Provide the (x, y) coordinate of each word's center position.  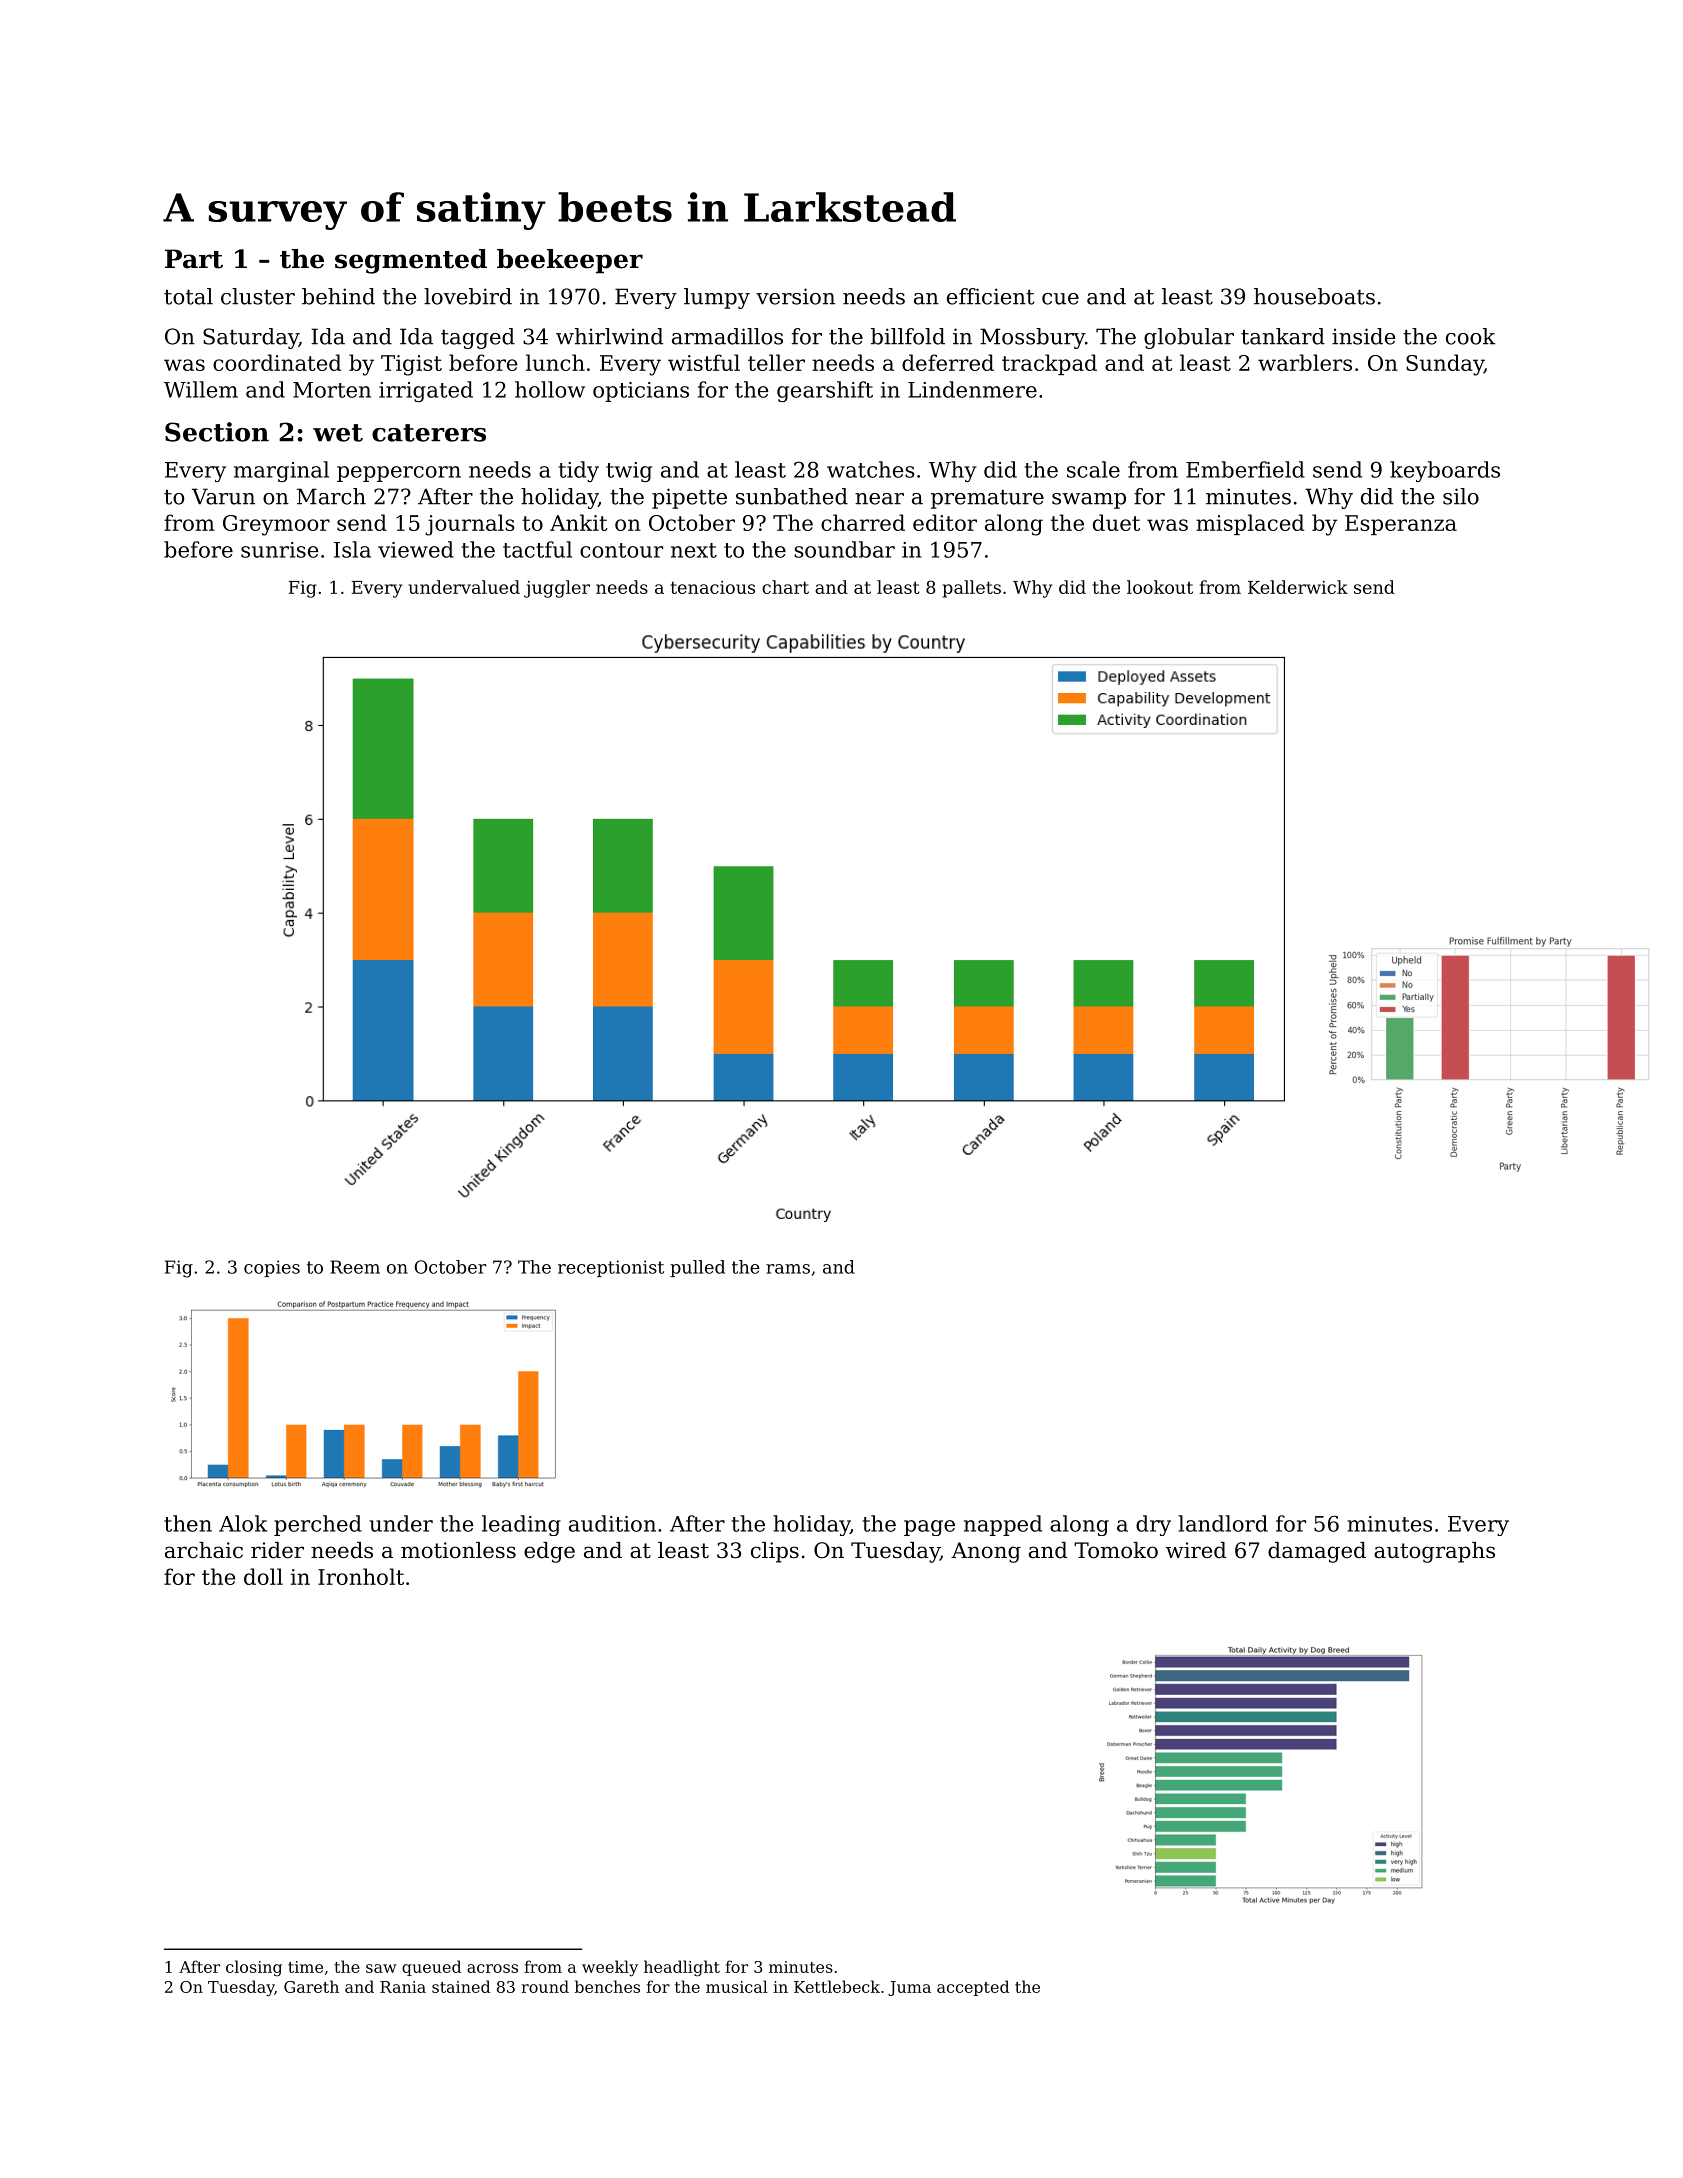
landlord (1223, 1523)
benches (607, 1986)
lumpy (717, 298)
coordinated (277, 362)
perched (318, 1525)
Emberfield (1245, 469)
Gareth (311, 1986)
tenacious (713, 587)
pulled (697, 1268)
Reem (355, 1267)
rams (788, 1269)
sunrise (279, 550)
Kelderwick (1298, 587)
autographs (1434, 1552)
